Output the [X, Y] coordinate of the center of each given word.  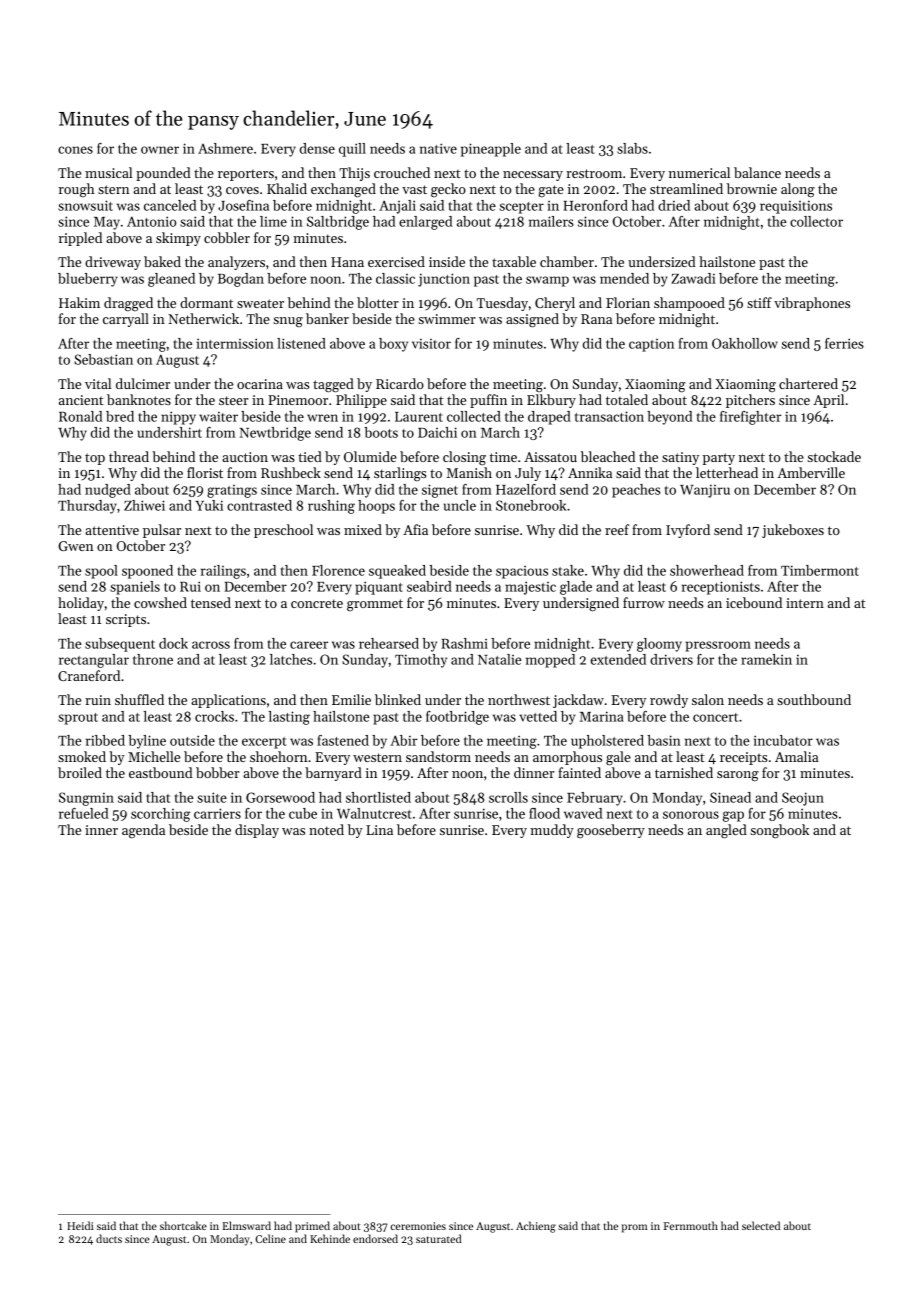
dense [317, 148]
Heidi [80, 1225]
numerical [699, 172]
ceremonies [418, 1226]
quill [352, 150]
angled [726, 831]
